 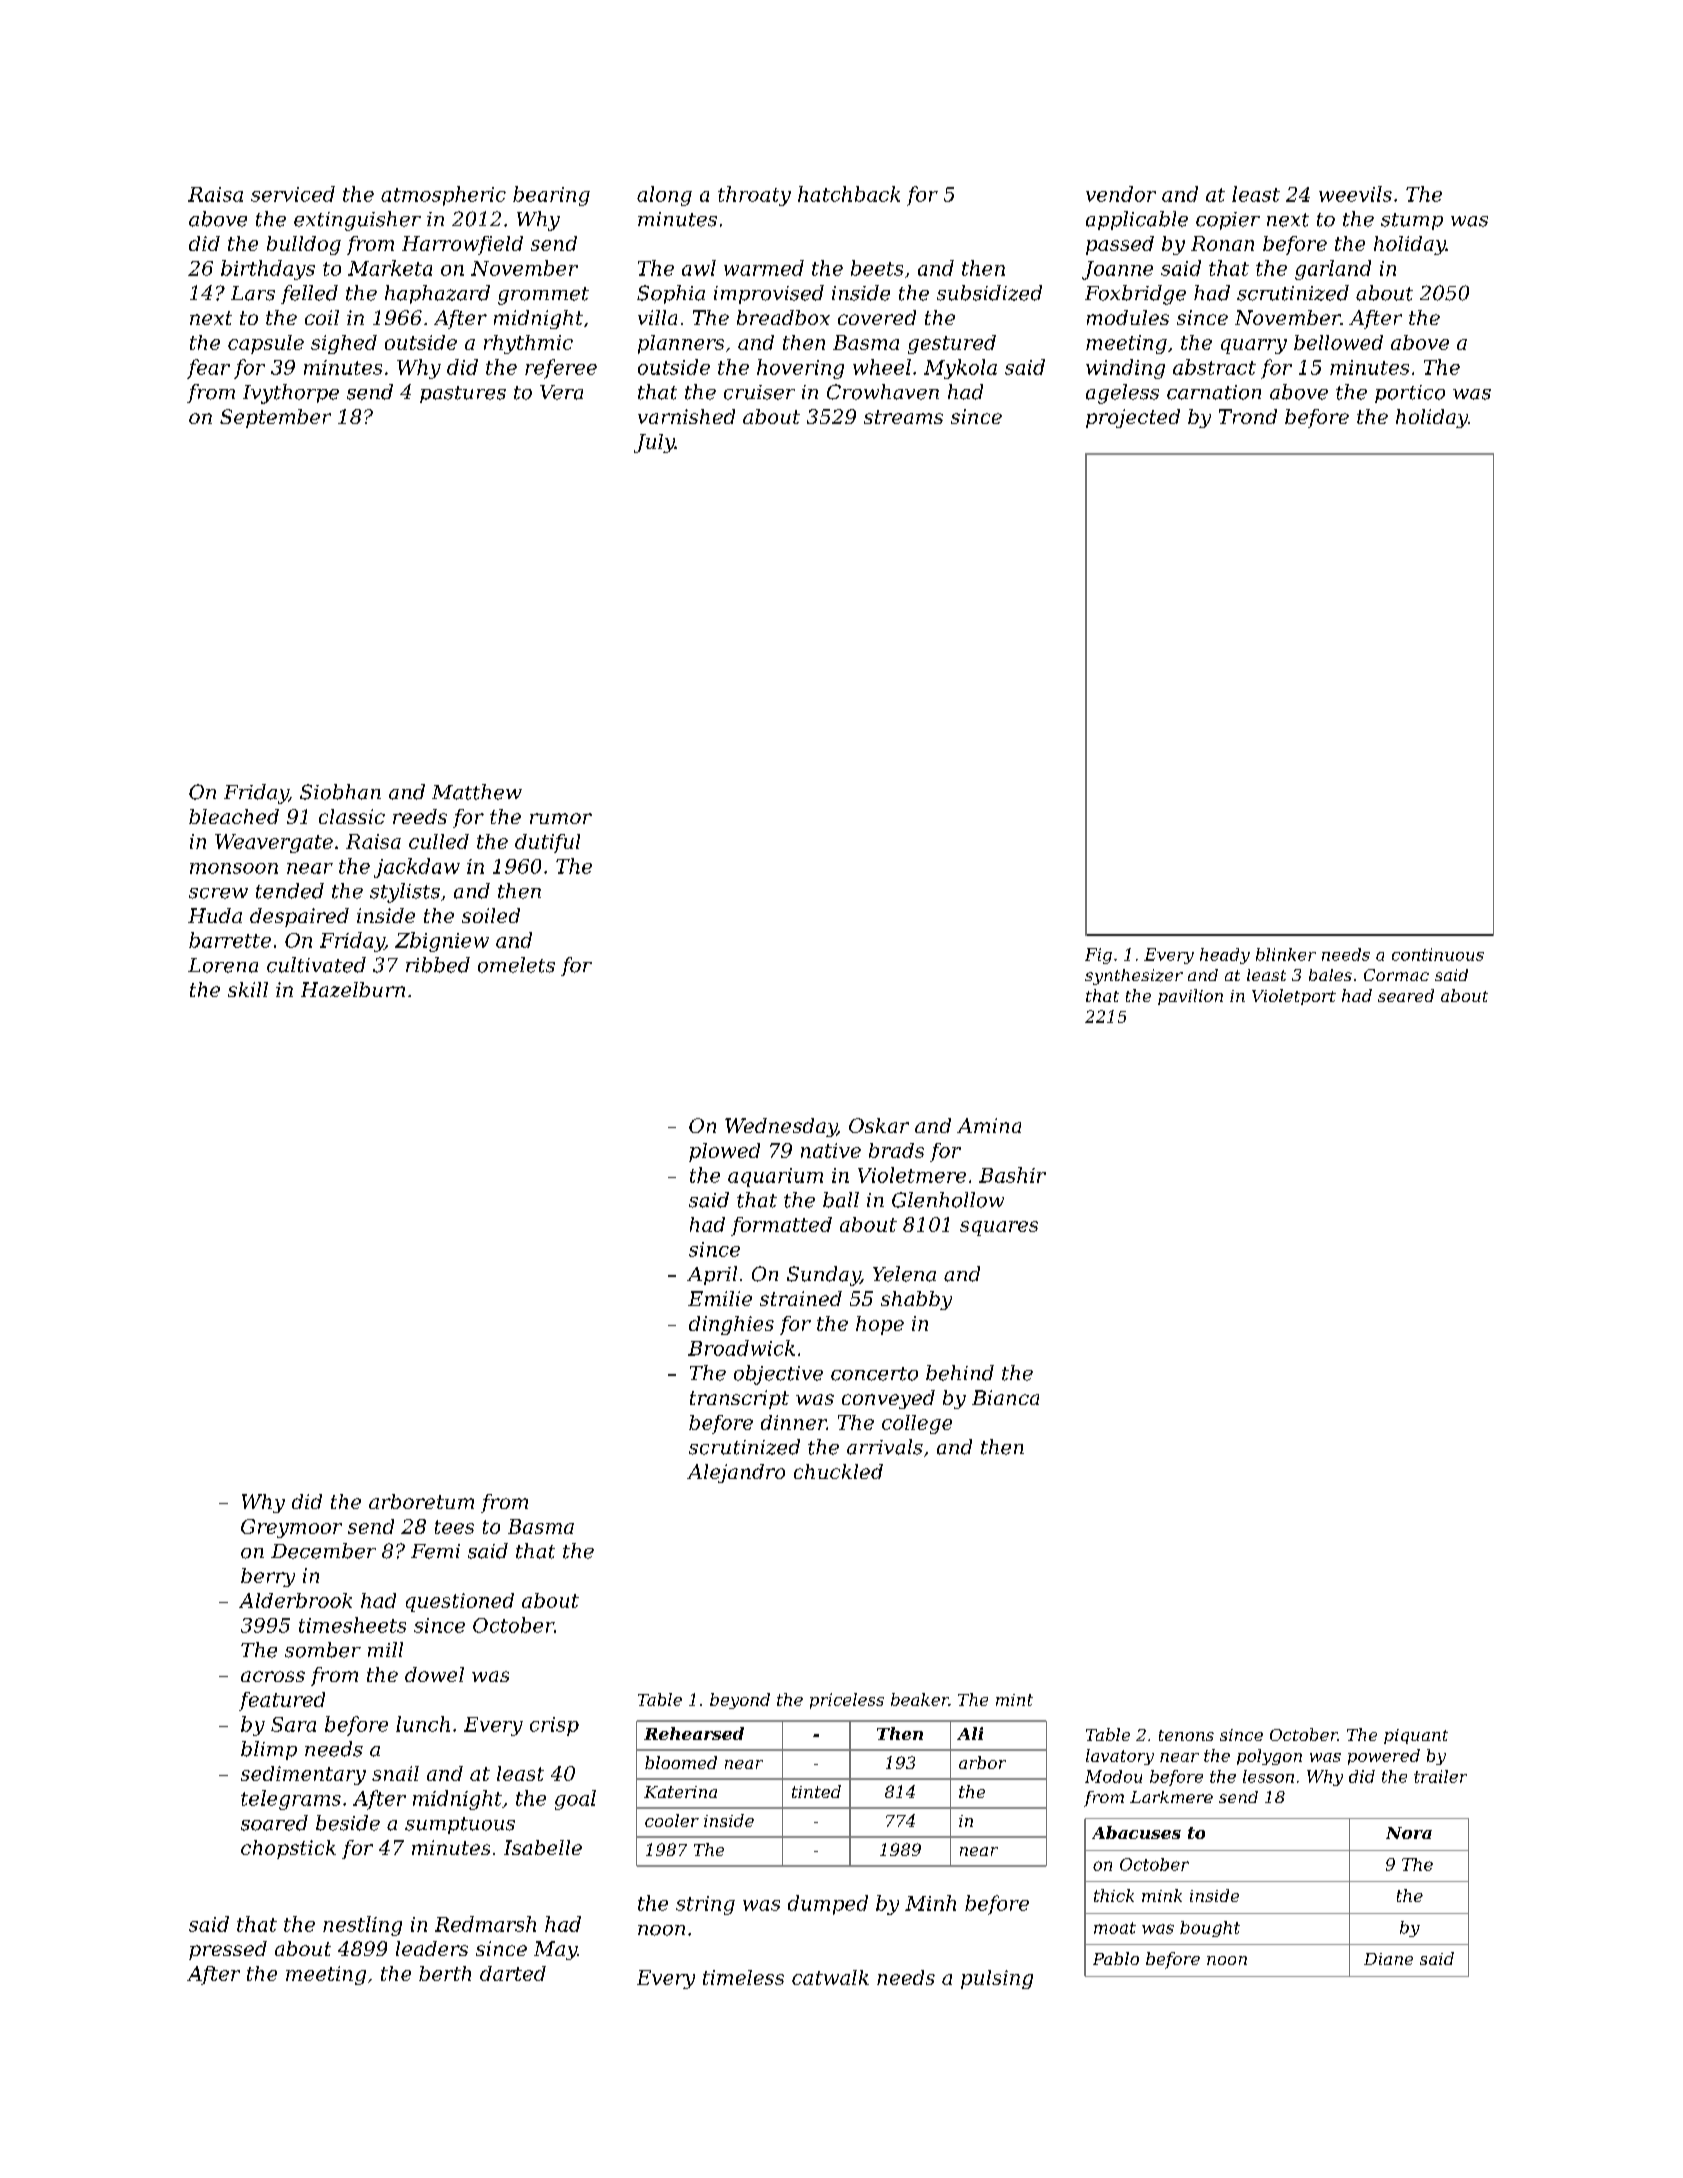 I want to click on Broadwick, so click(x=741, y=1348).
